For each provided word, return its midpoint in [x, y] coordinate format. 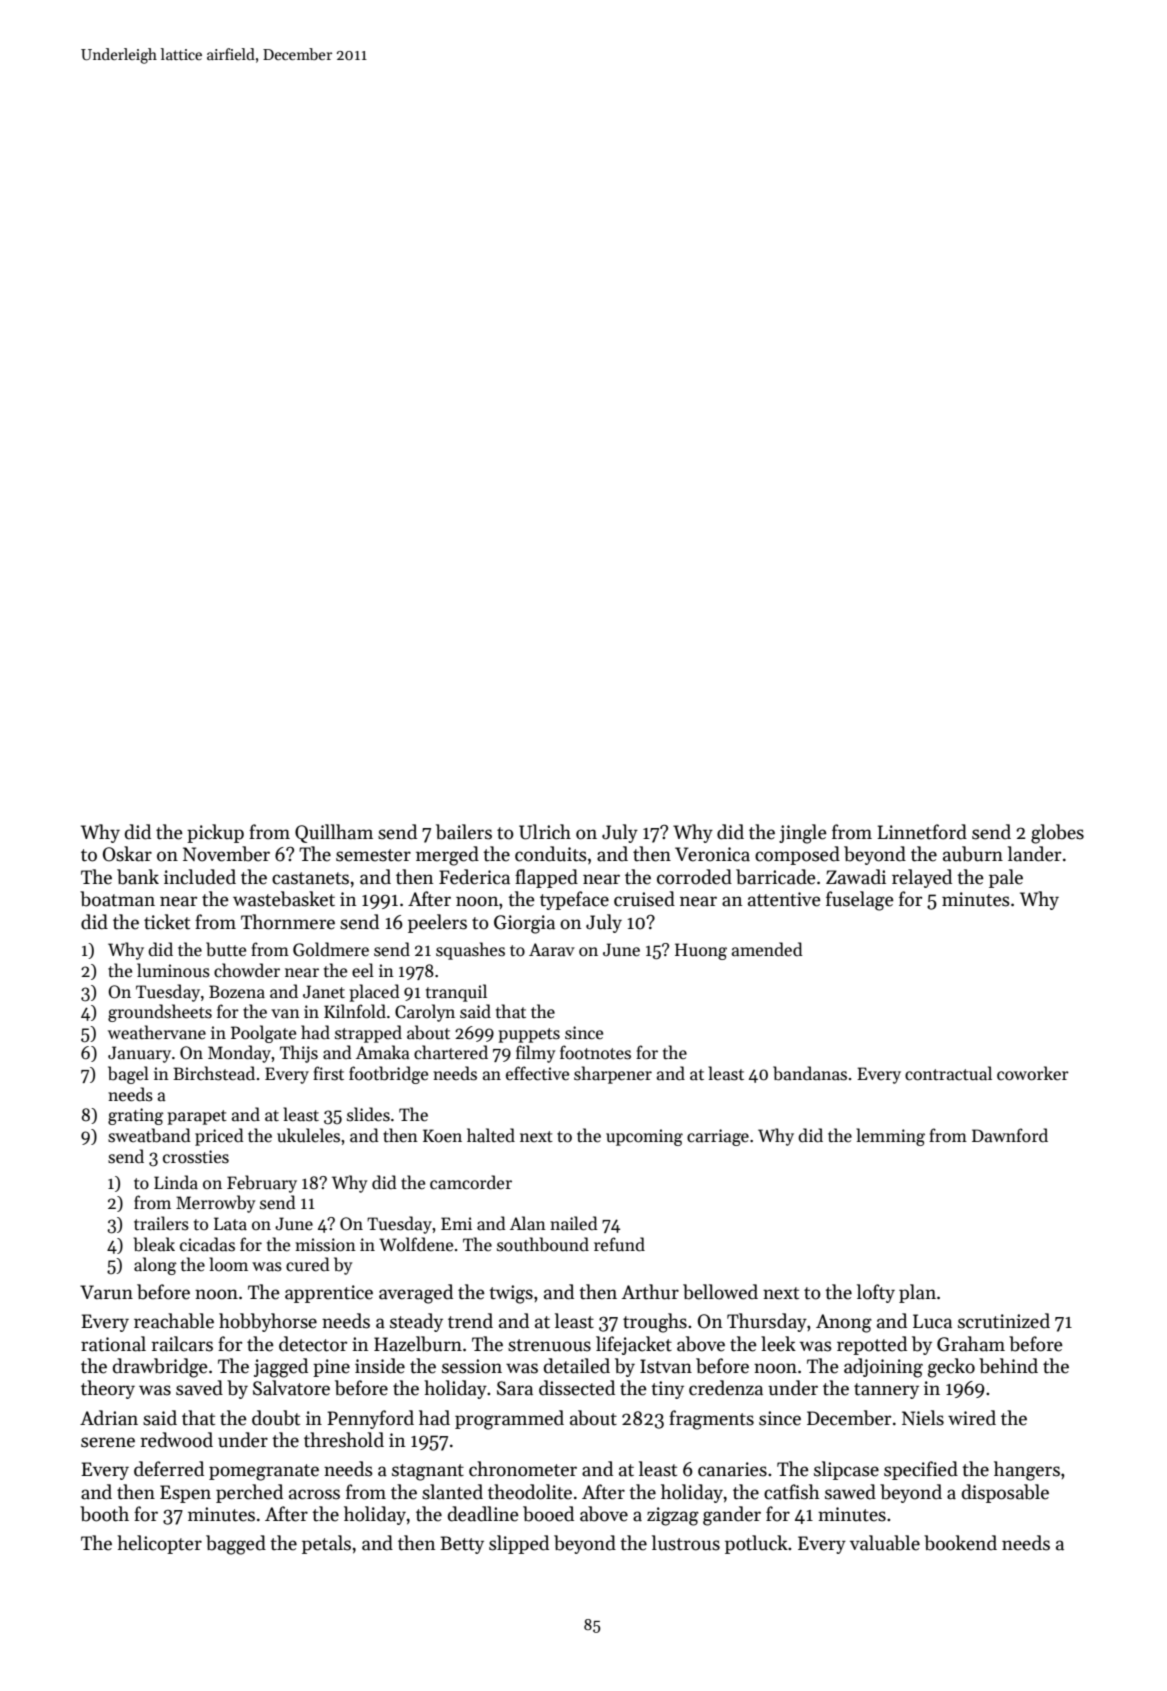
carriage [718, 1137]
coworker [1033, 1073]
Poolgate [263, 1034]
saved [199, 1388]
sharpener [613, 1075]
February [262, 1184]
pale [1006, 878]
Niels [923, 1418]
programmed [509, 1420]
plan [917, 1293]
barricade [776, 877]
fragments [711, 1420]
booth [104, 1514]
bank [138, 877]
